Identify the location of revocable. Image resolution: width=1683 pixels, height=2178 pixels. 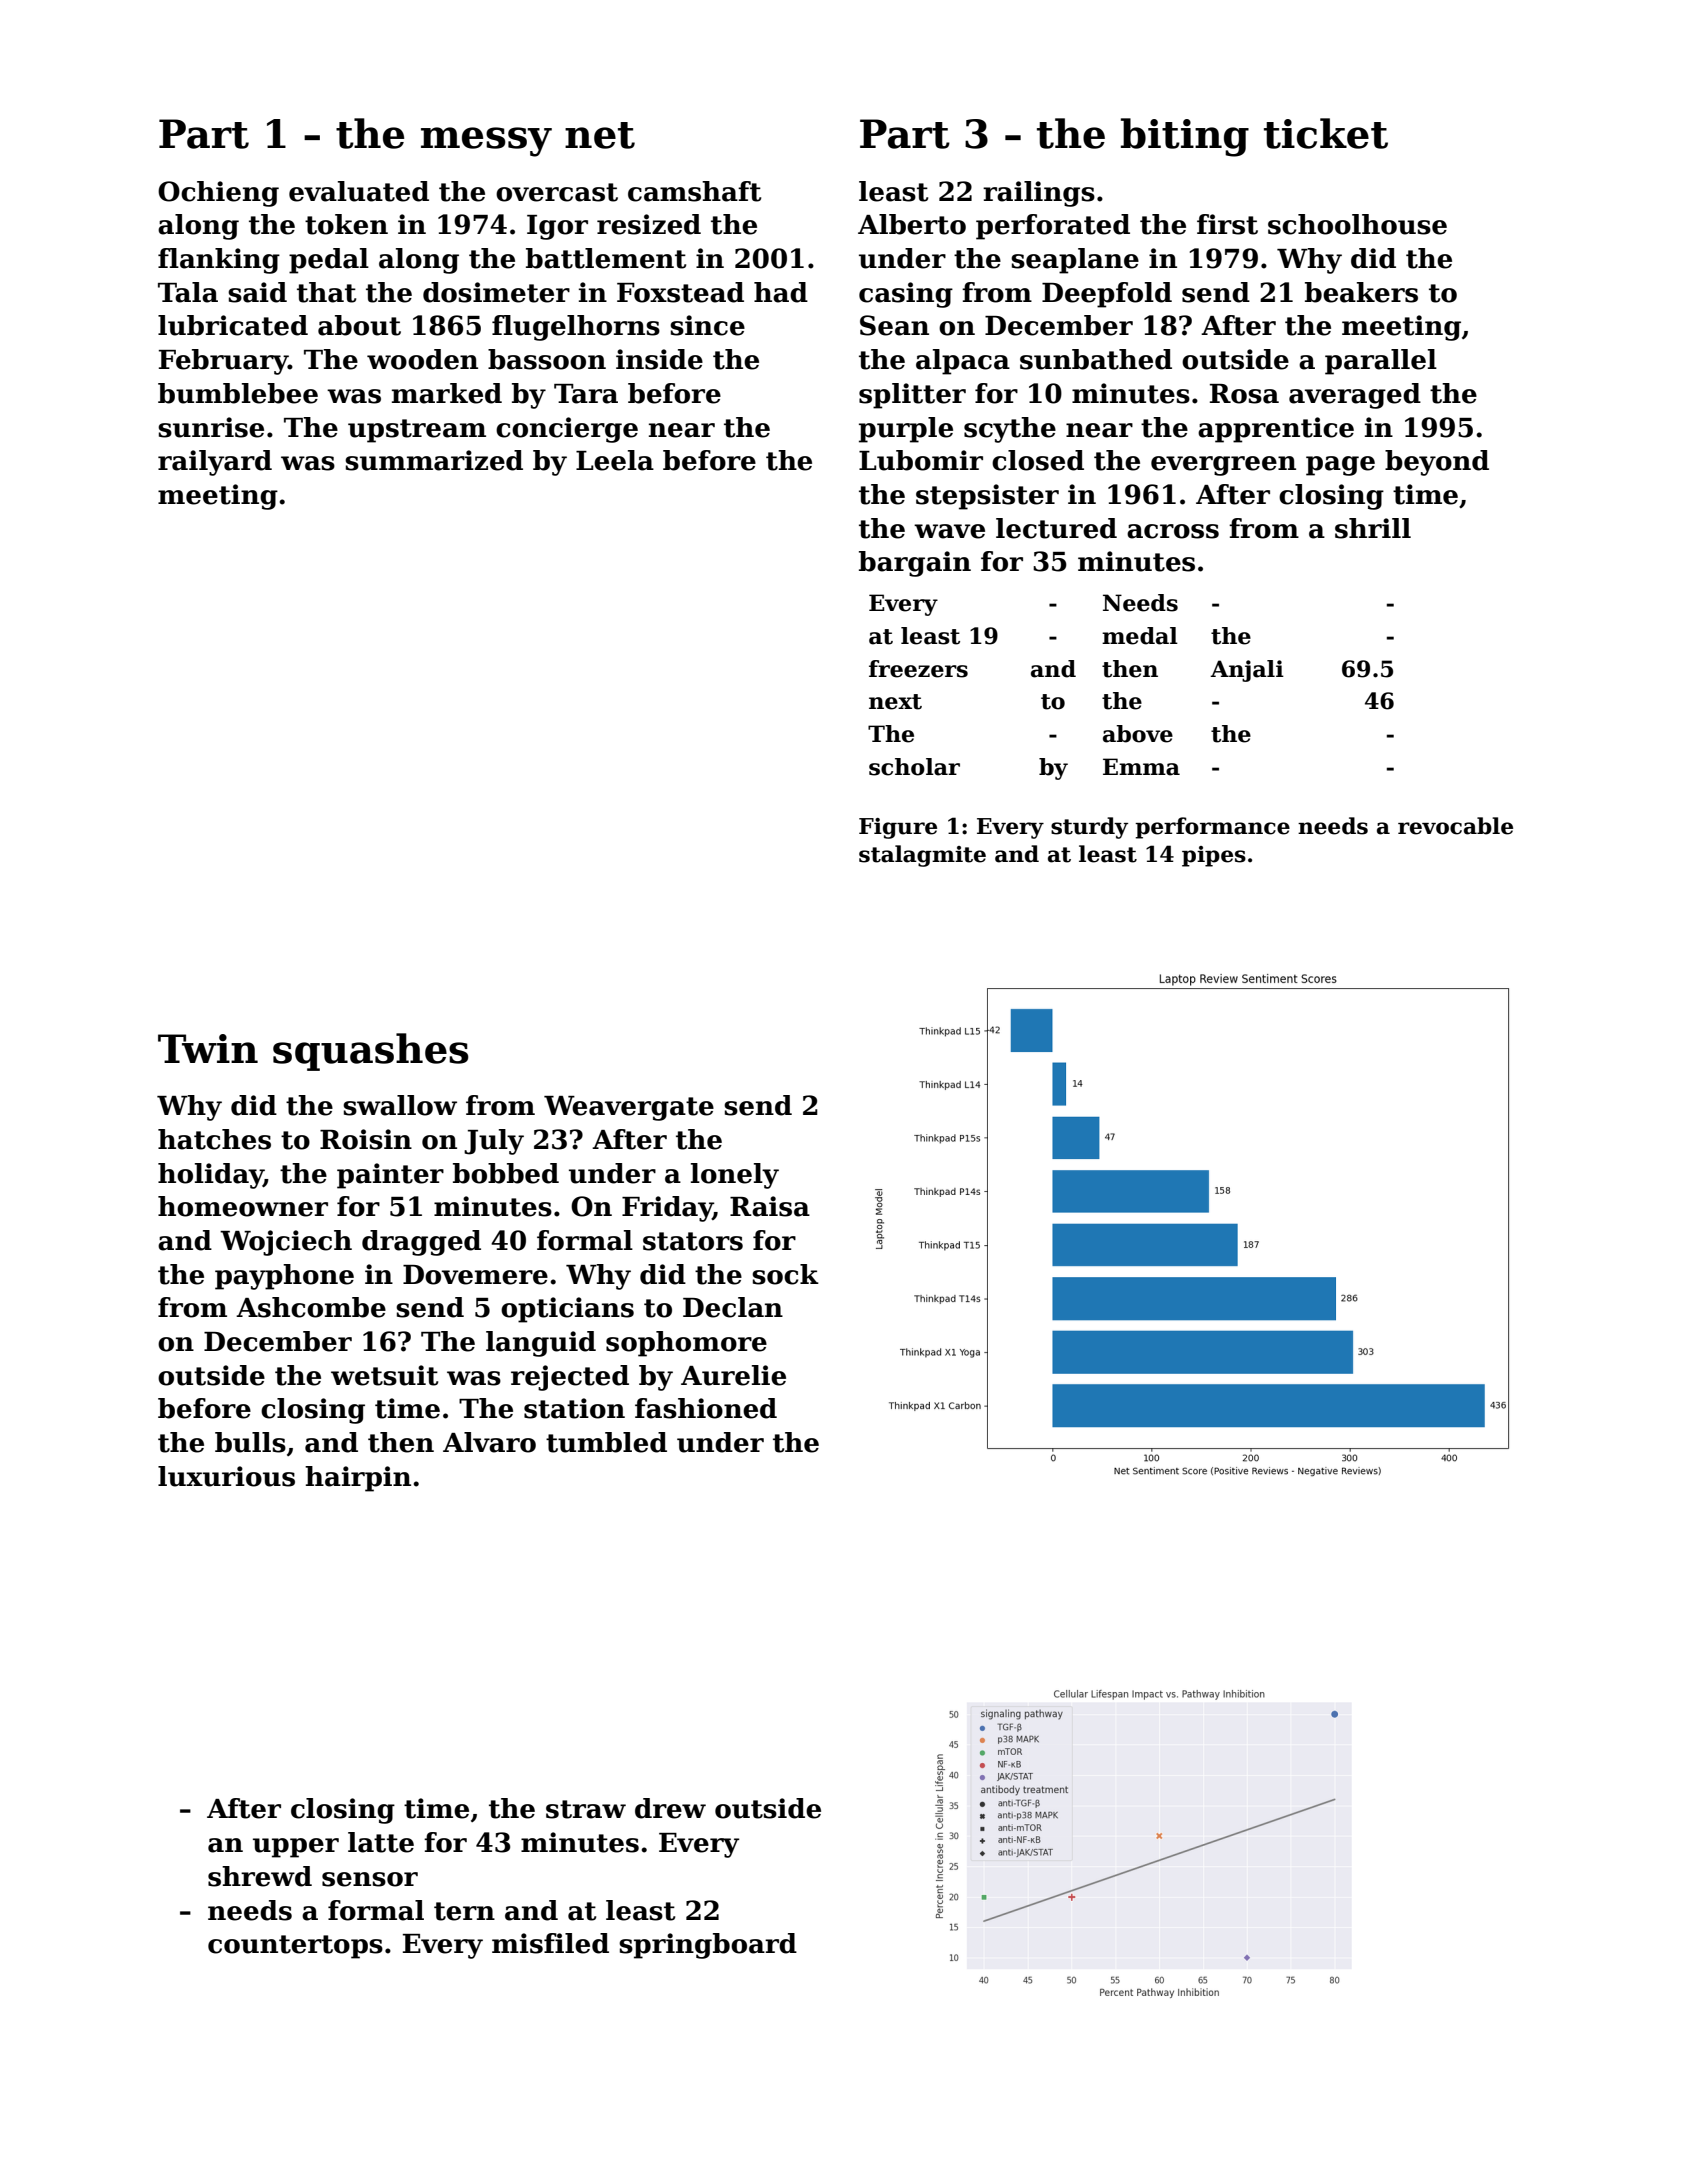
(1455, 826).
